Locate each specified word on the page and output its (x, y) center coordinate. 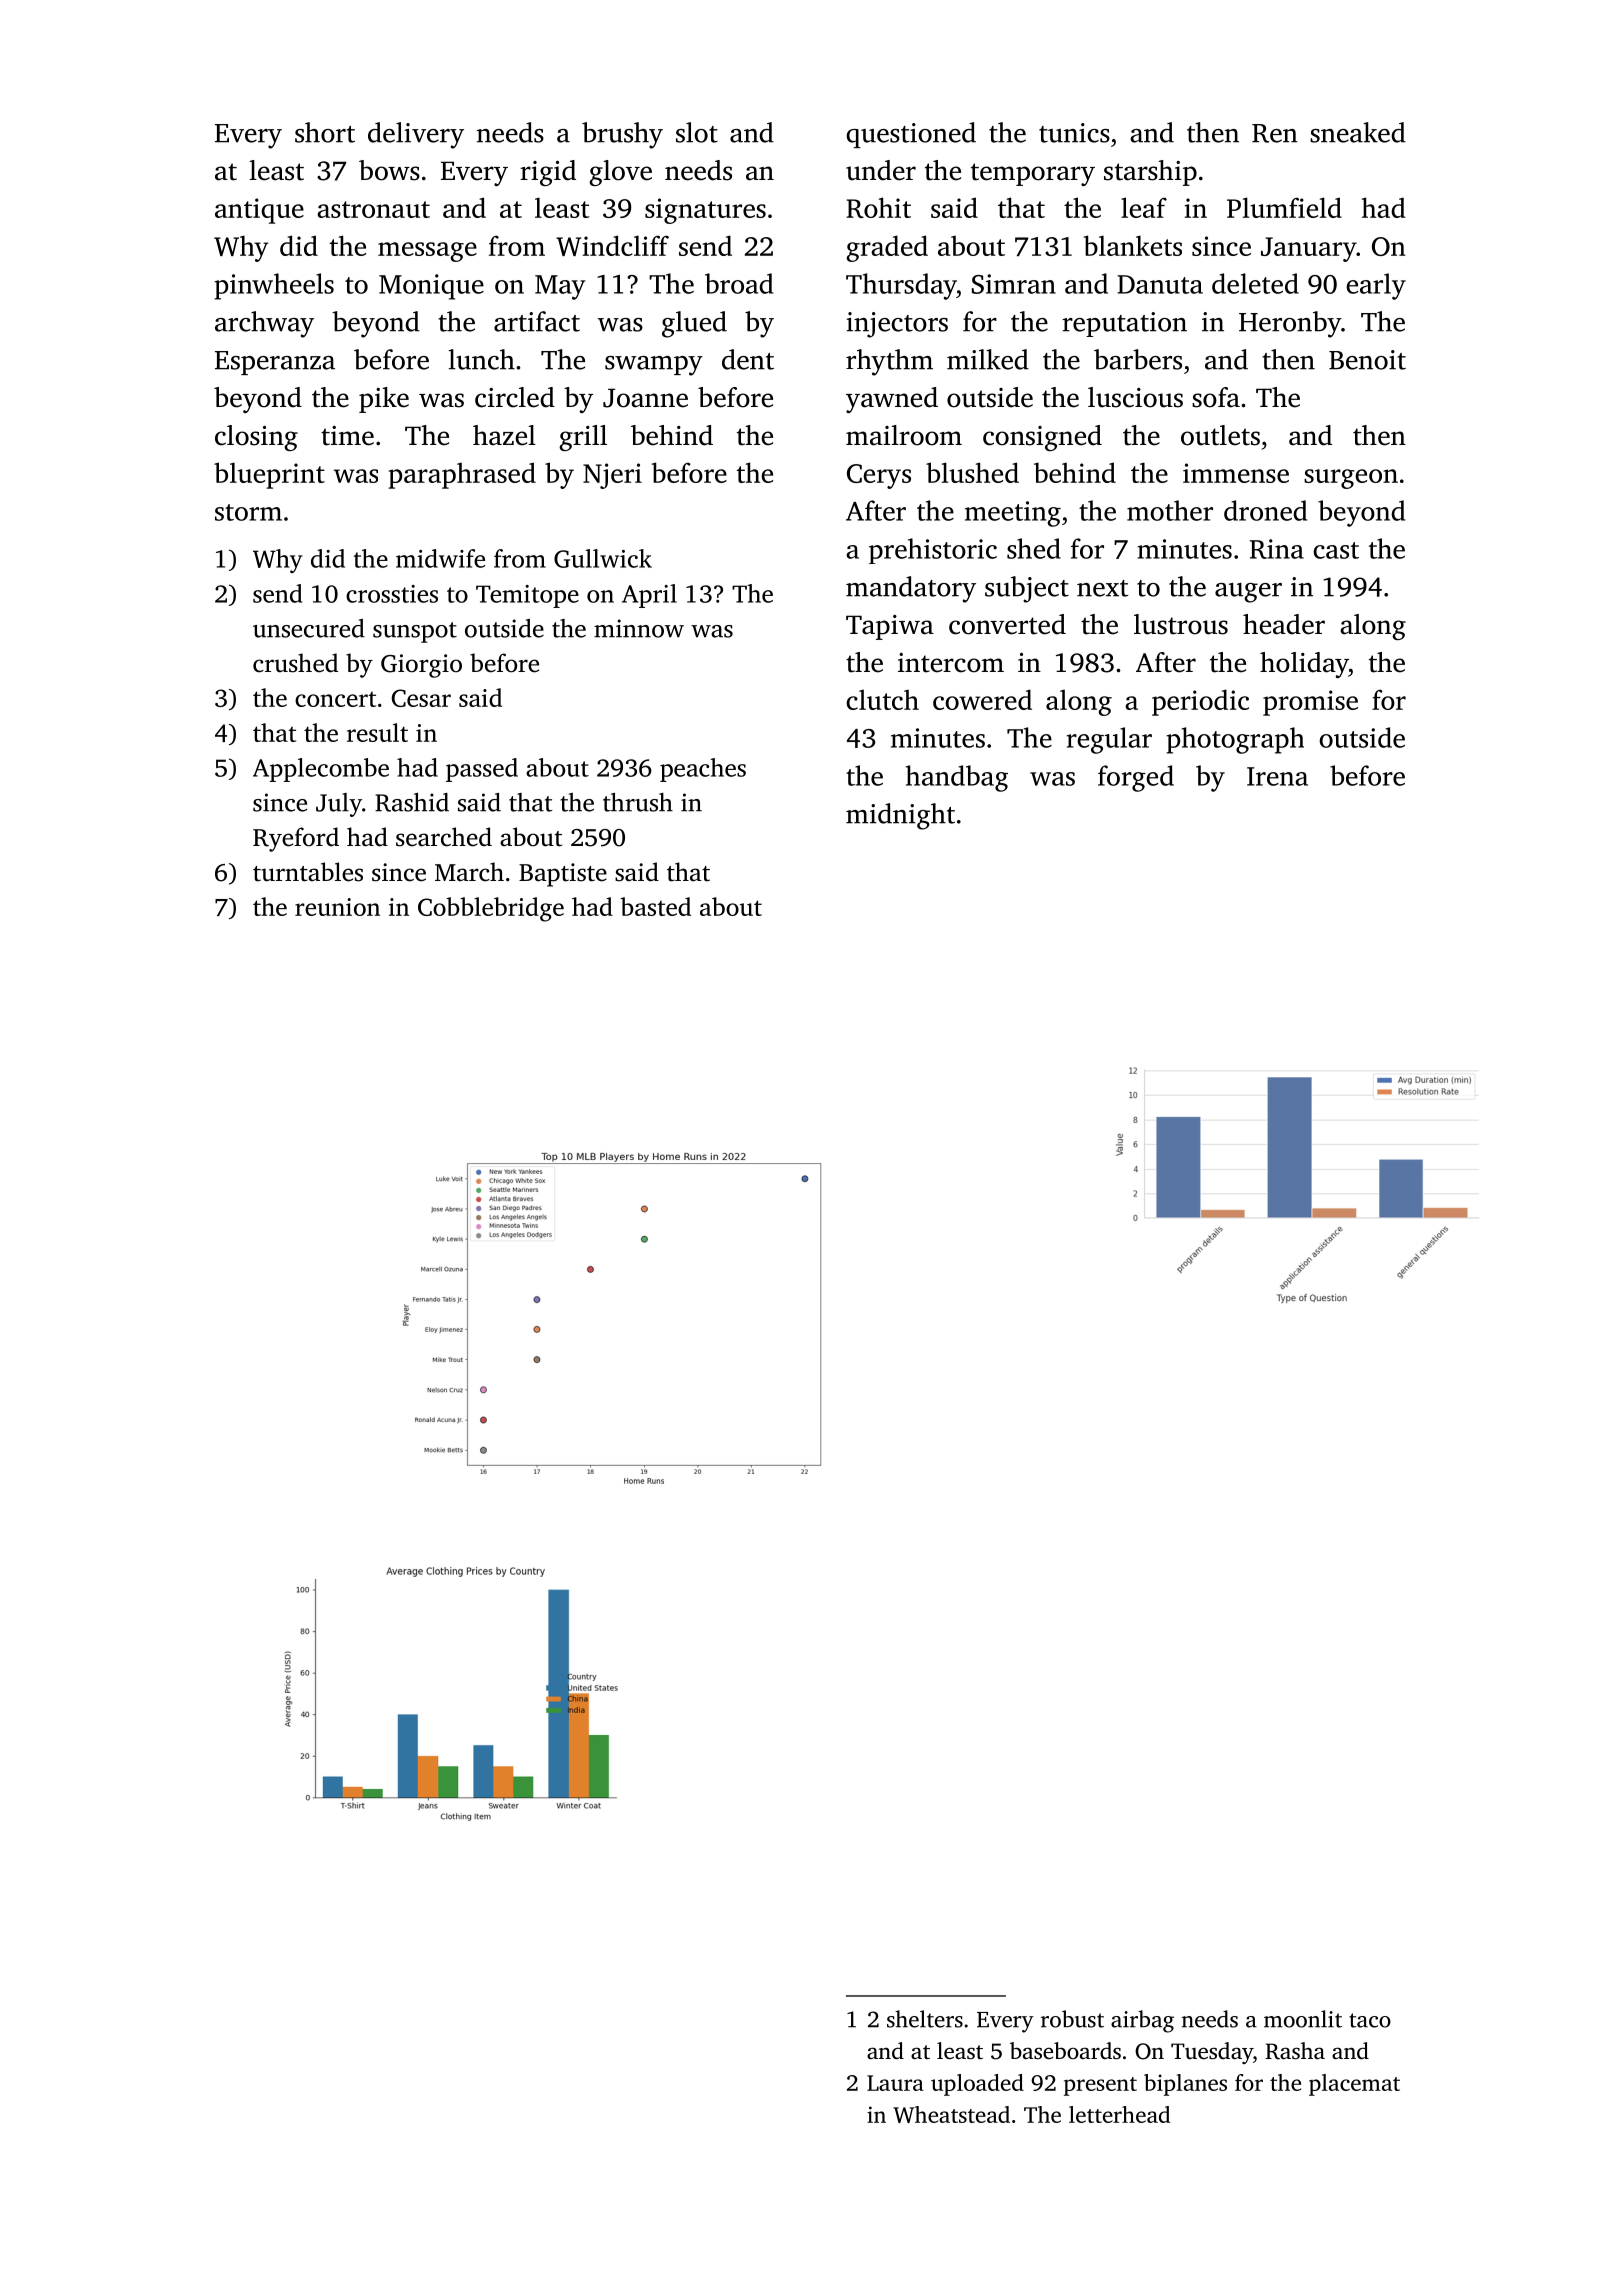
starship (1150, 173)
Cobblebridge (491, 909)
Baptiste (563, 875)
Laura (895, 2083)
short (325, 132)
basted (655, 906)
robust (1072, 2019)
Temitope (527, 596)
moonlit (1303, 2019)
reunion (337, 907)
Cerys (879, 476)
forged (1136, 778)
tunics (1074, 133)
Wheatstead (951, 2114)
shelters (925, 2019)
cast (1336, 550)
